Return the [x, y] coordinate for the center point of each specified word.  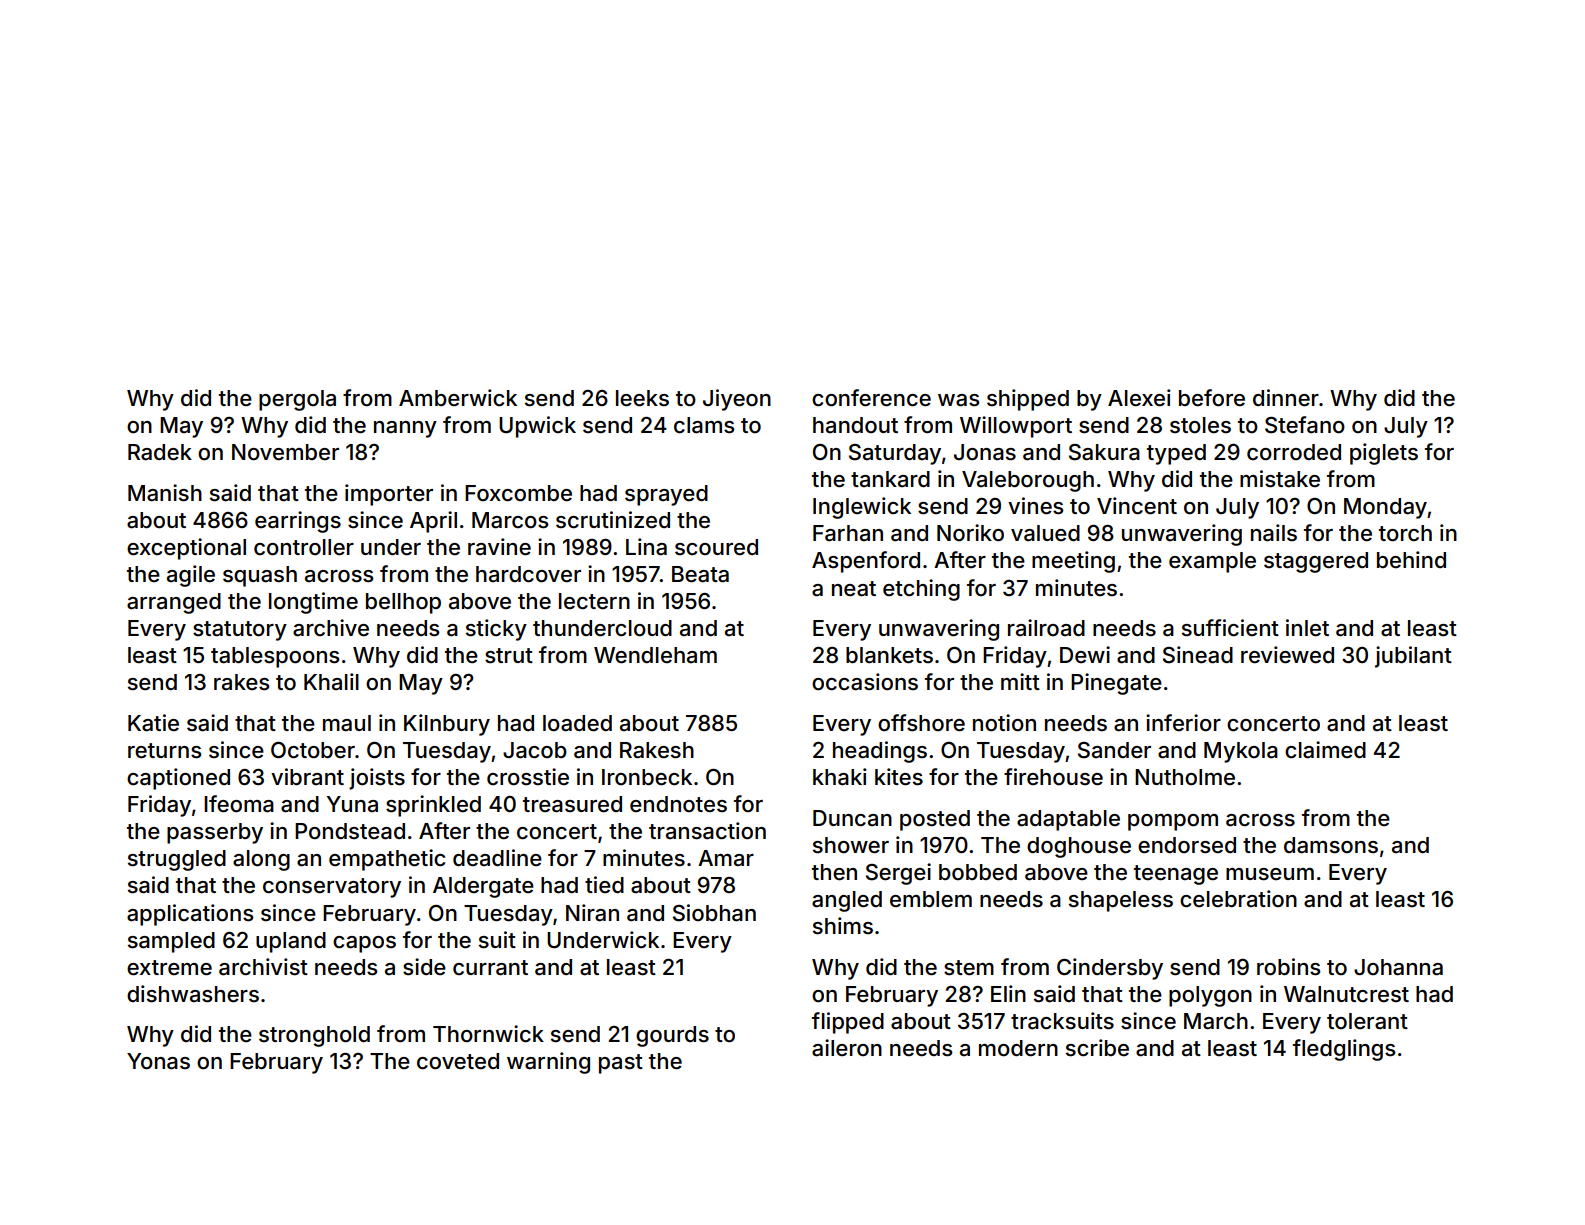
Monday [1385, 508]
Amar [726, 858]
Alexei [1139, 398]
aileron [847, 1048]
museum [1270, 874]
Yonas [158, 1061]
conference [871, 398]
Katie [153, 723]
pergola [297, 400]
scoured [716, 547]
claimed [1325, 750]
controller [304, 547]
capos [364, 944]
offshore [921, 723]
